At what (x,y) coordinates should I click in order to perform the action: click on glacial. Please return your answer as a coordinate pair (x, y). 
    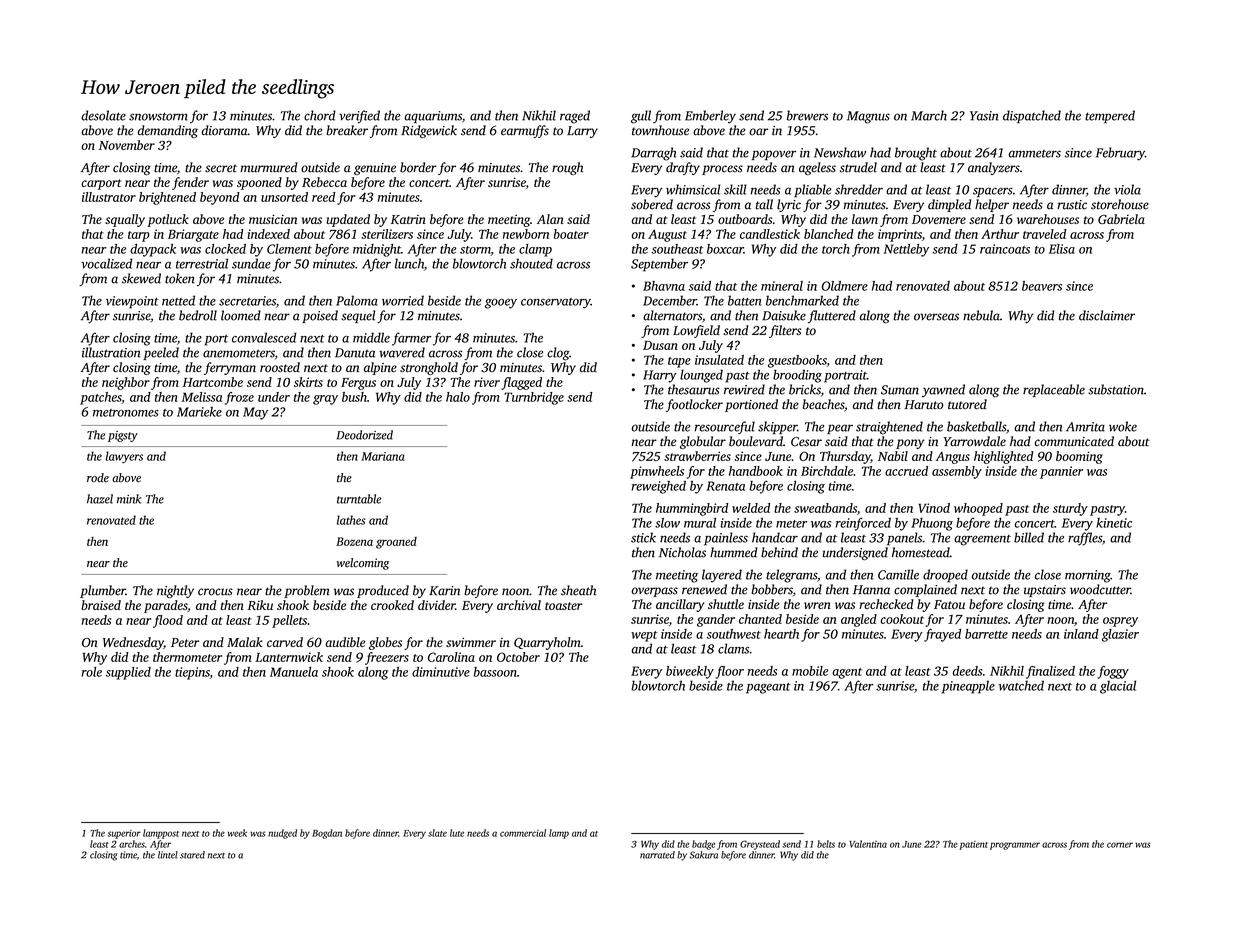
    Looking at the image, I should click on (1118, 687).
